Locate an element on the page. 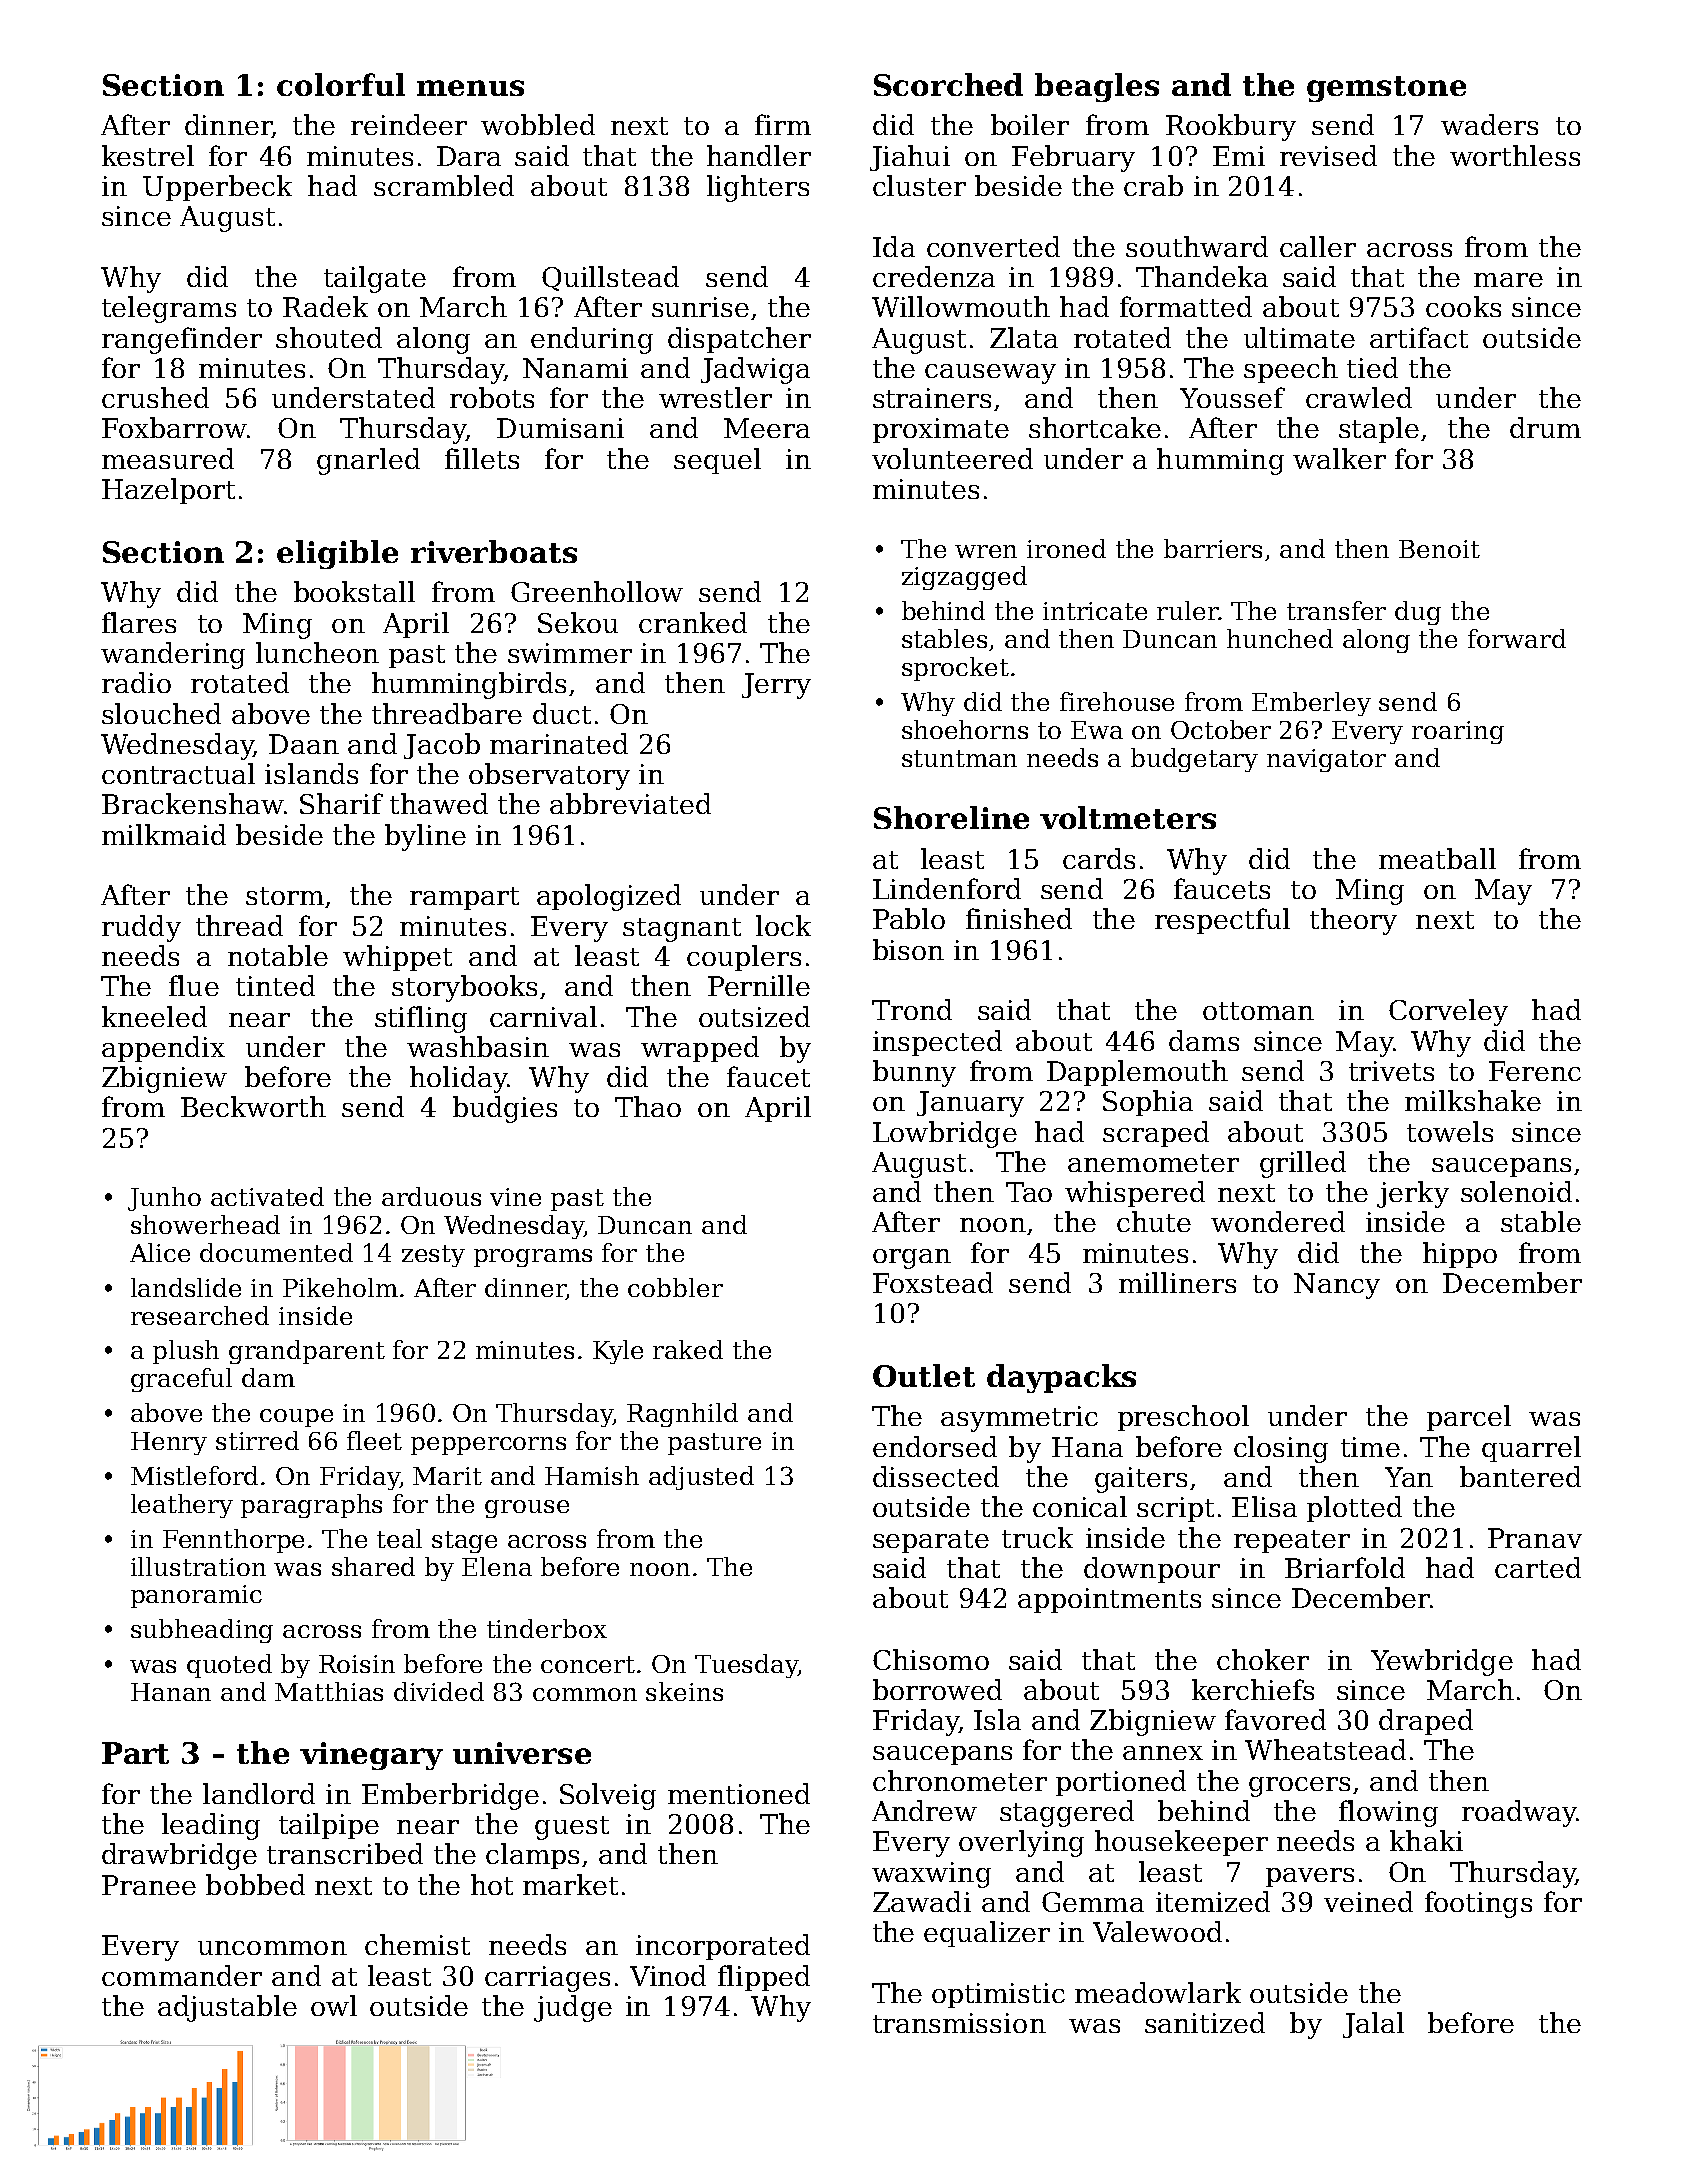 This document has height=2178, width=1683. Fennthorpe is located at coordinates (233, 1541).
